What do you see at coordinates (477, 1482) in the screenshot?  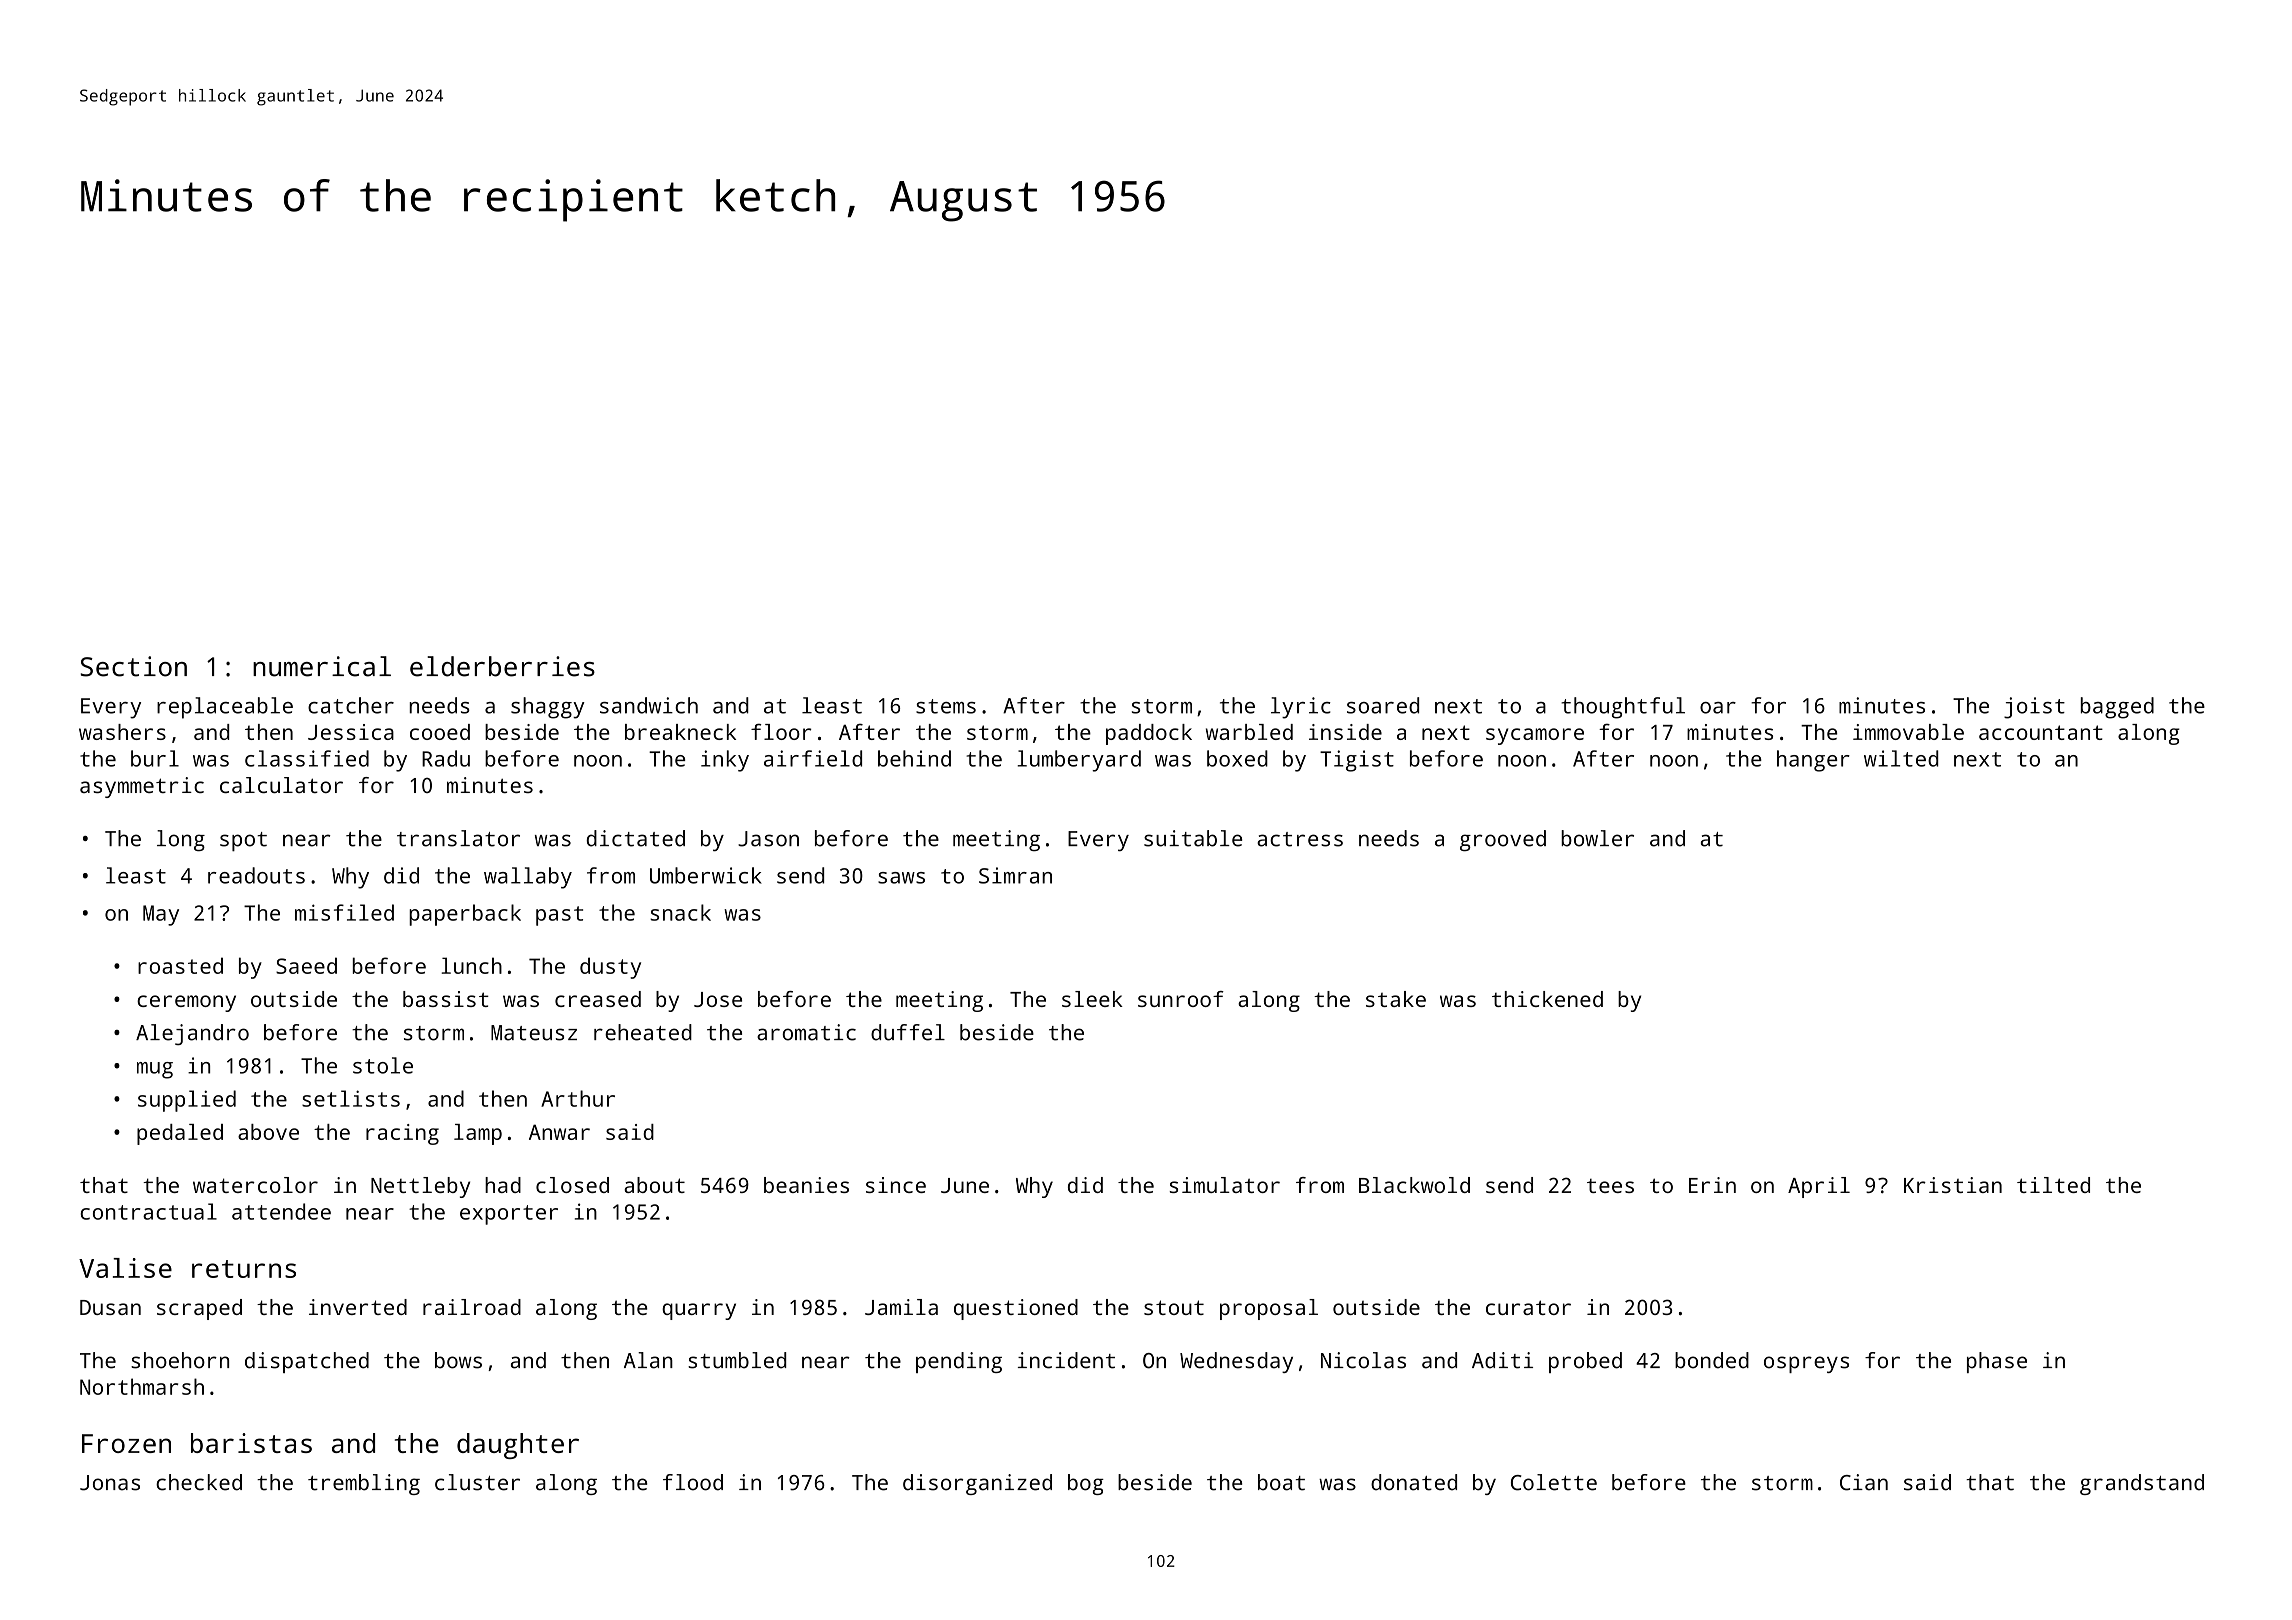 I see `cluster` at bounding box center [477, 1482].
